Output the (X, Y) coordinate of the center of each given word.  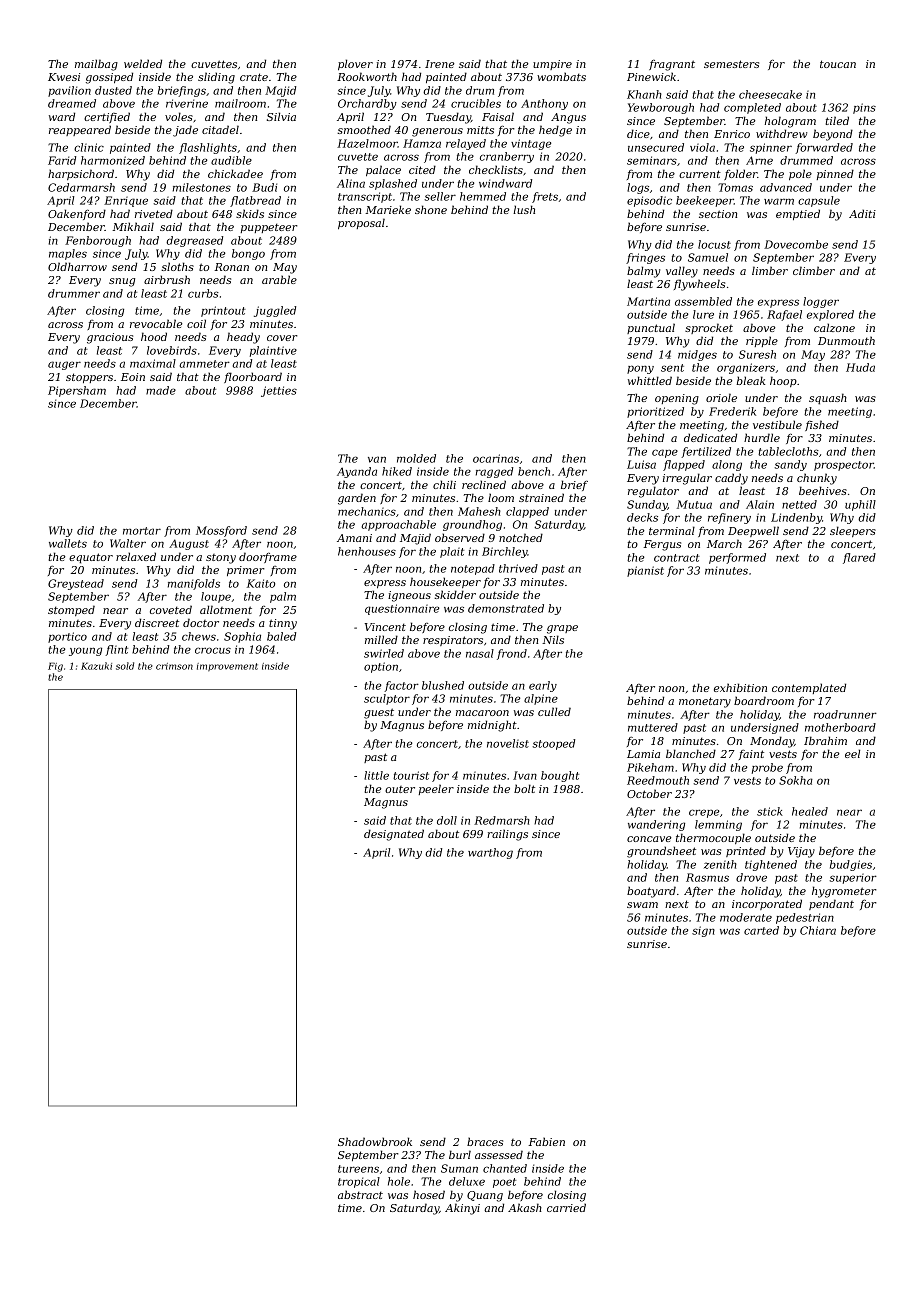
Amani (354, 538)
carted (761, 930)
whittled (650, 380)
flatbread (255, 201)
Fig (55, 667)
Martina (648, 301)
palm (283, 597)
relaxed (136, 556)
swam (642, 905)
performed (737, 558)
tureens (358, 1169)
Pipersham (77, 391)
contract (677, 558)
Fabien (546, 1141)
